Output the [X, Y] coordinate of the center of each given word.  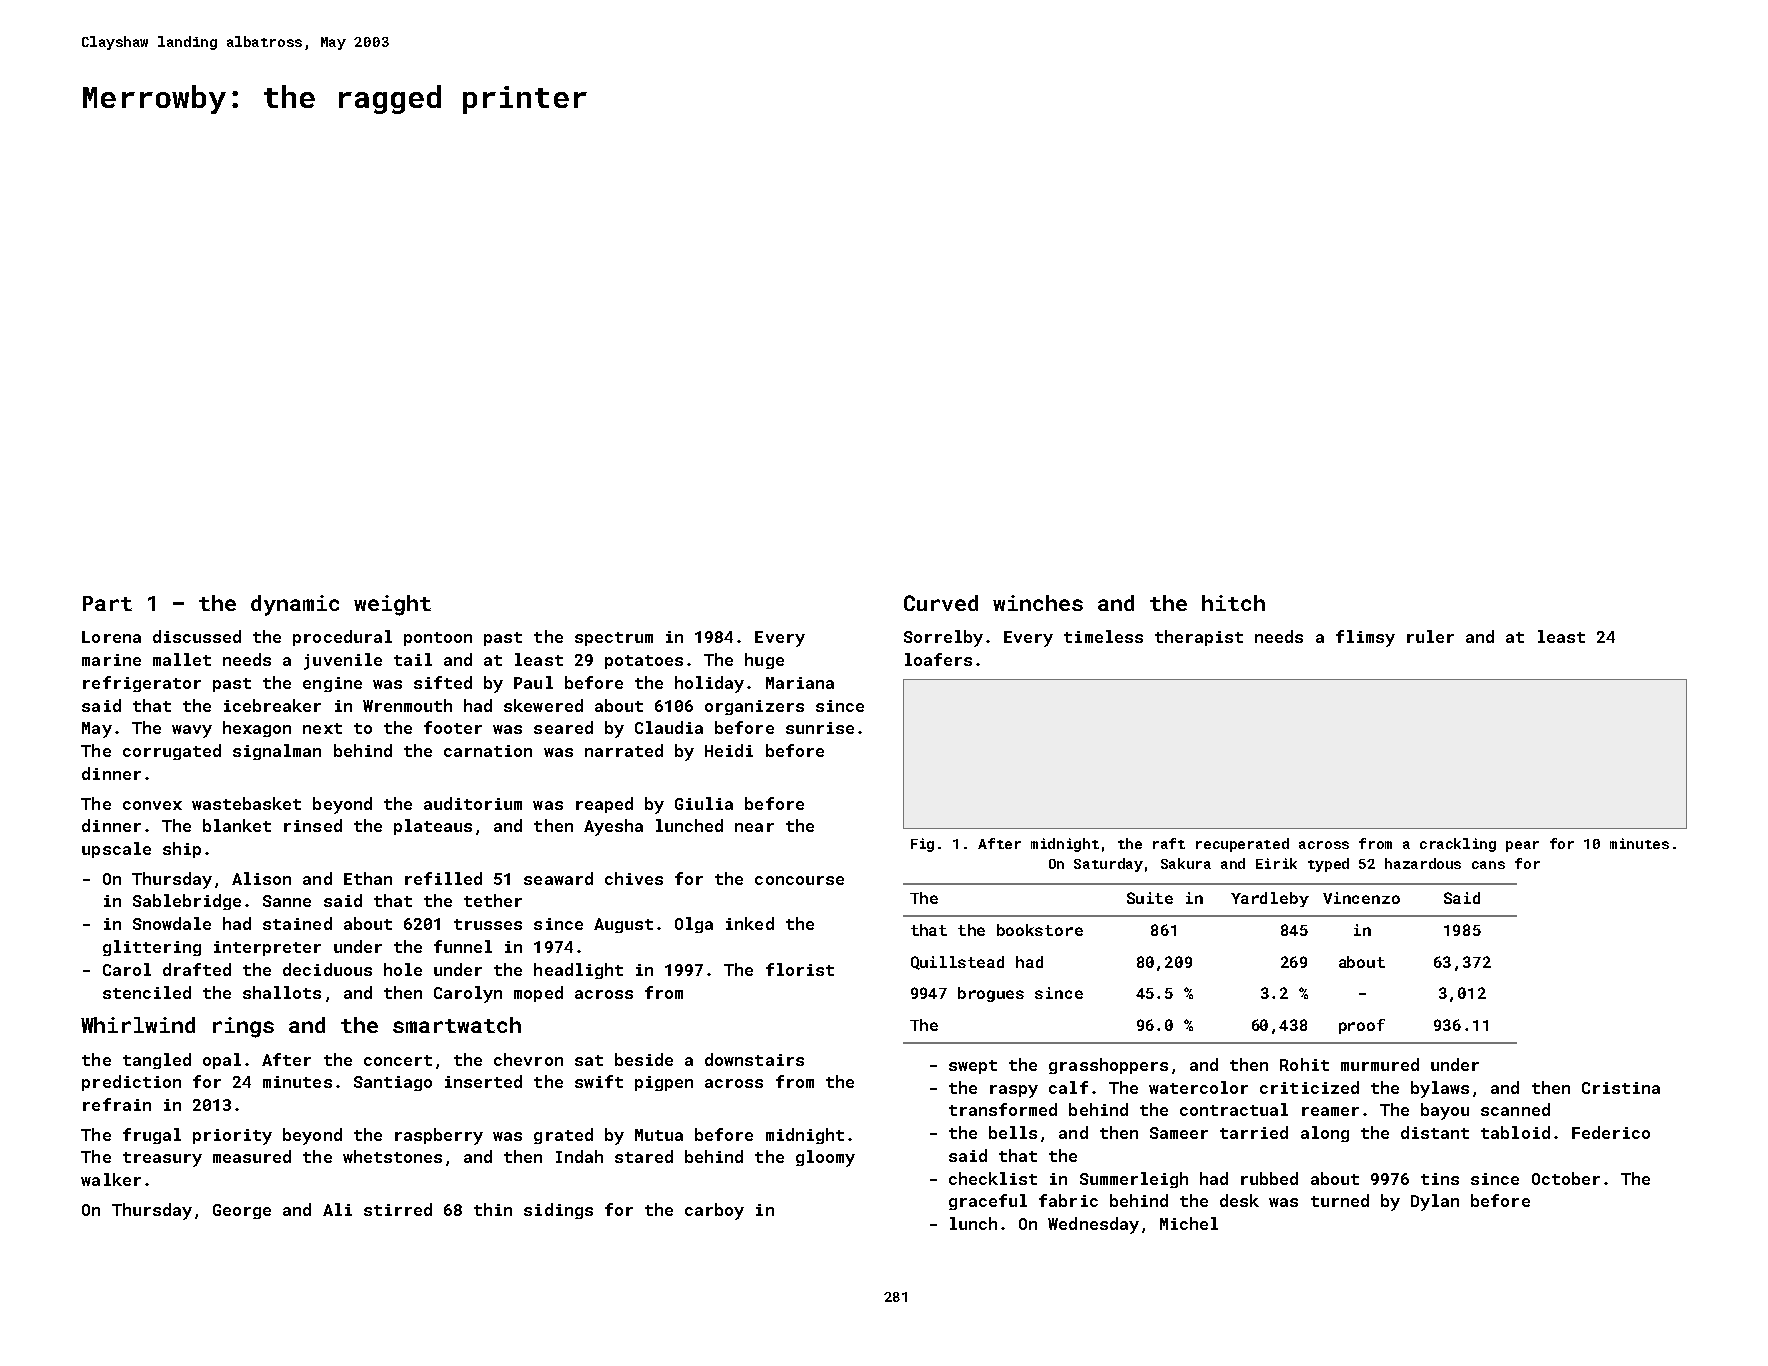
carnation [488, 751]
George [242, 1211]
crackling [1458, 845]
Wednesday [1093, 1225]
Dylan [1435, 1202]
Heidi [729, 750]
